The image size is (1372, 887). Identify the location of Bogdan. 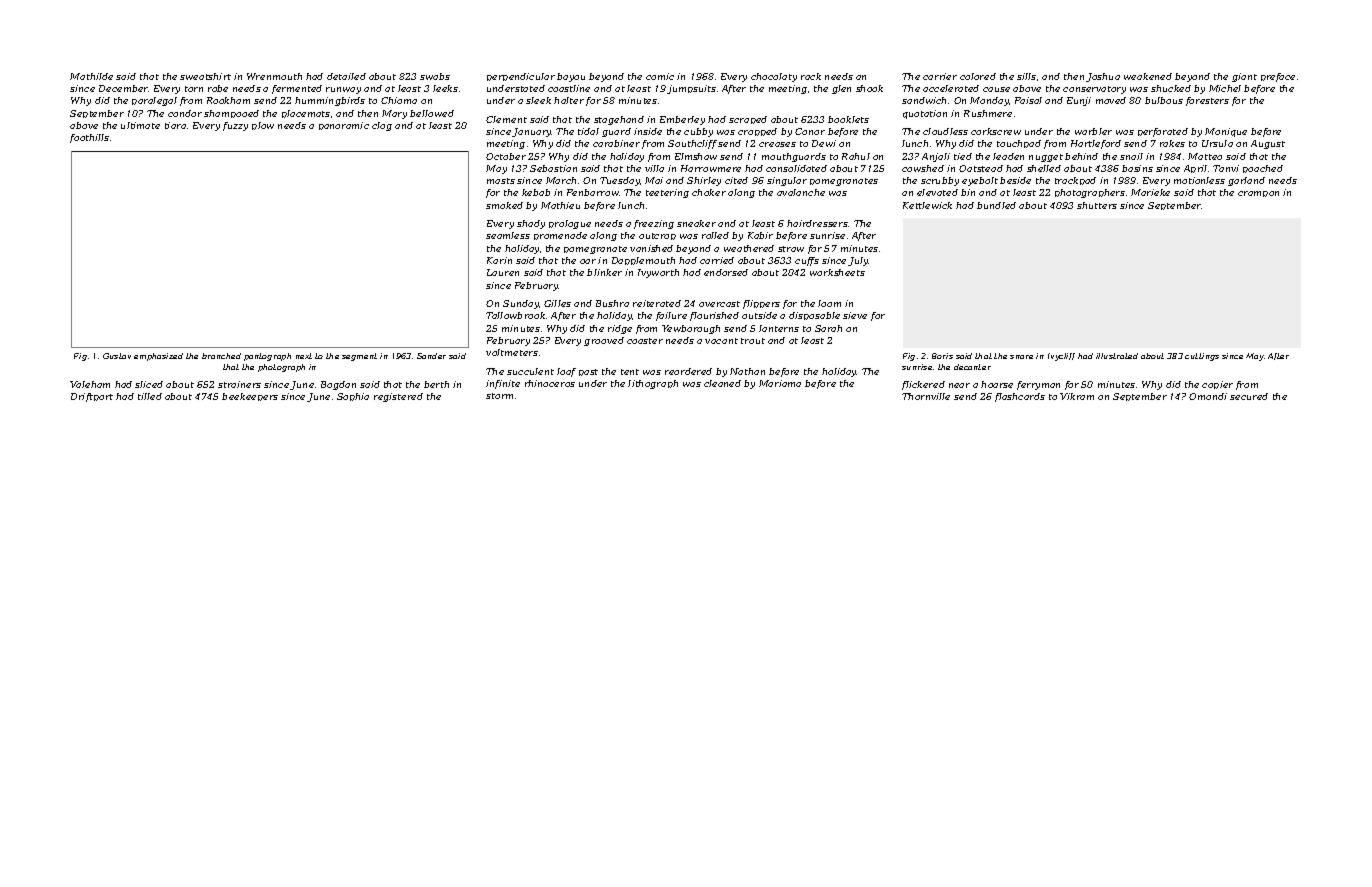
(338, 385).
